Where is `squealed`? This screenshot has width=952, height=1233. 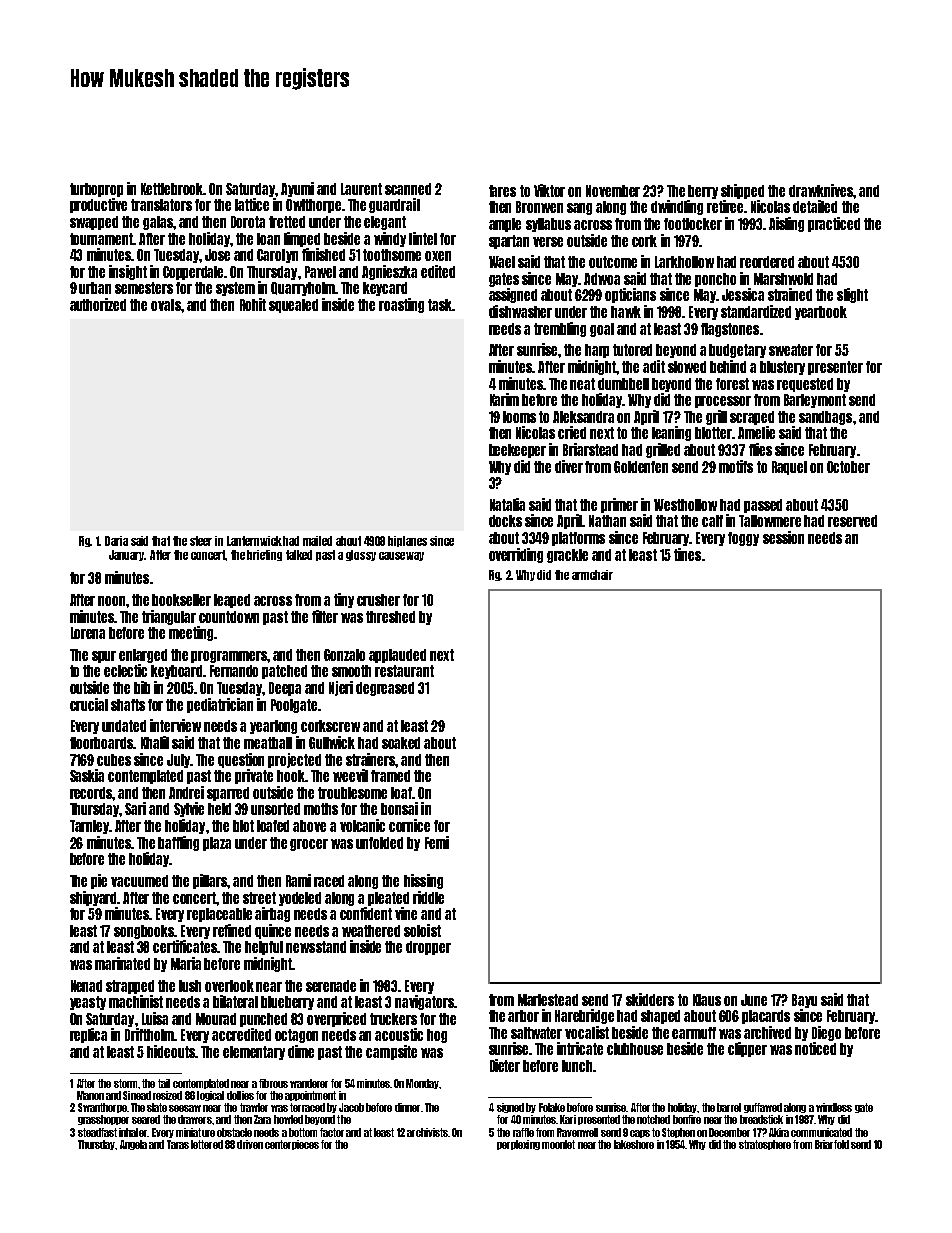
squealed is located at coordinates (293, 306).
